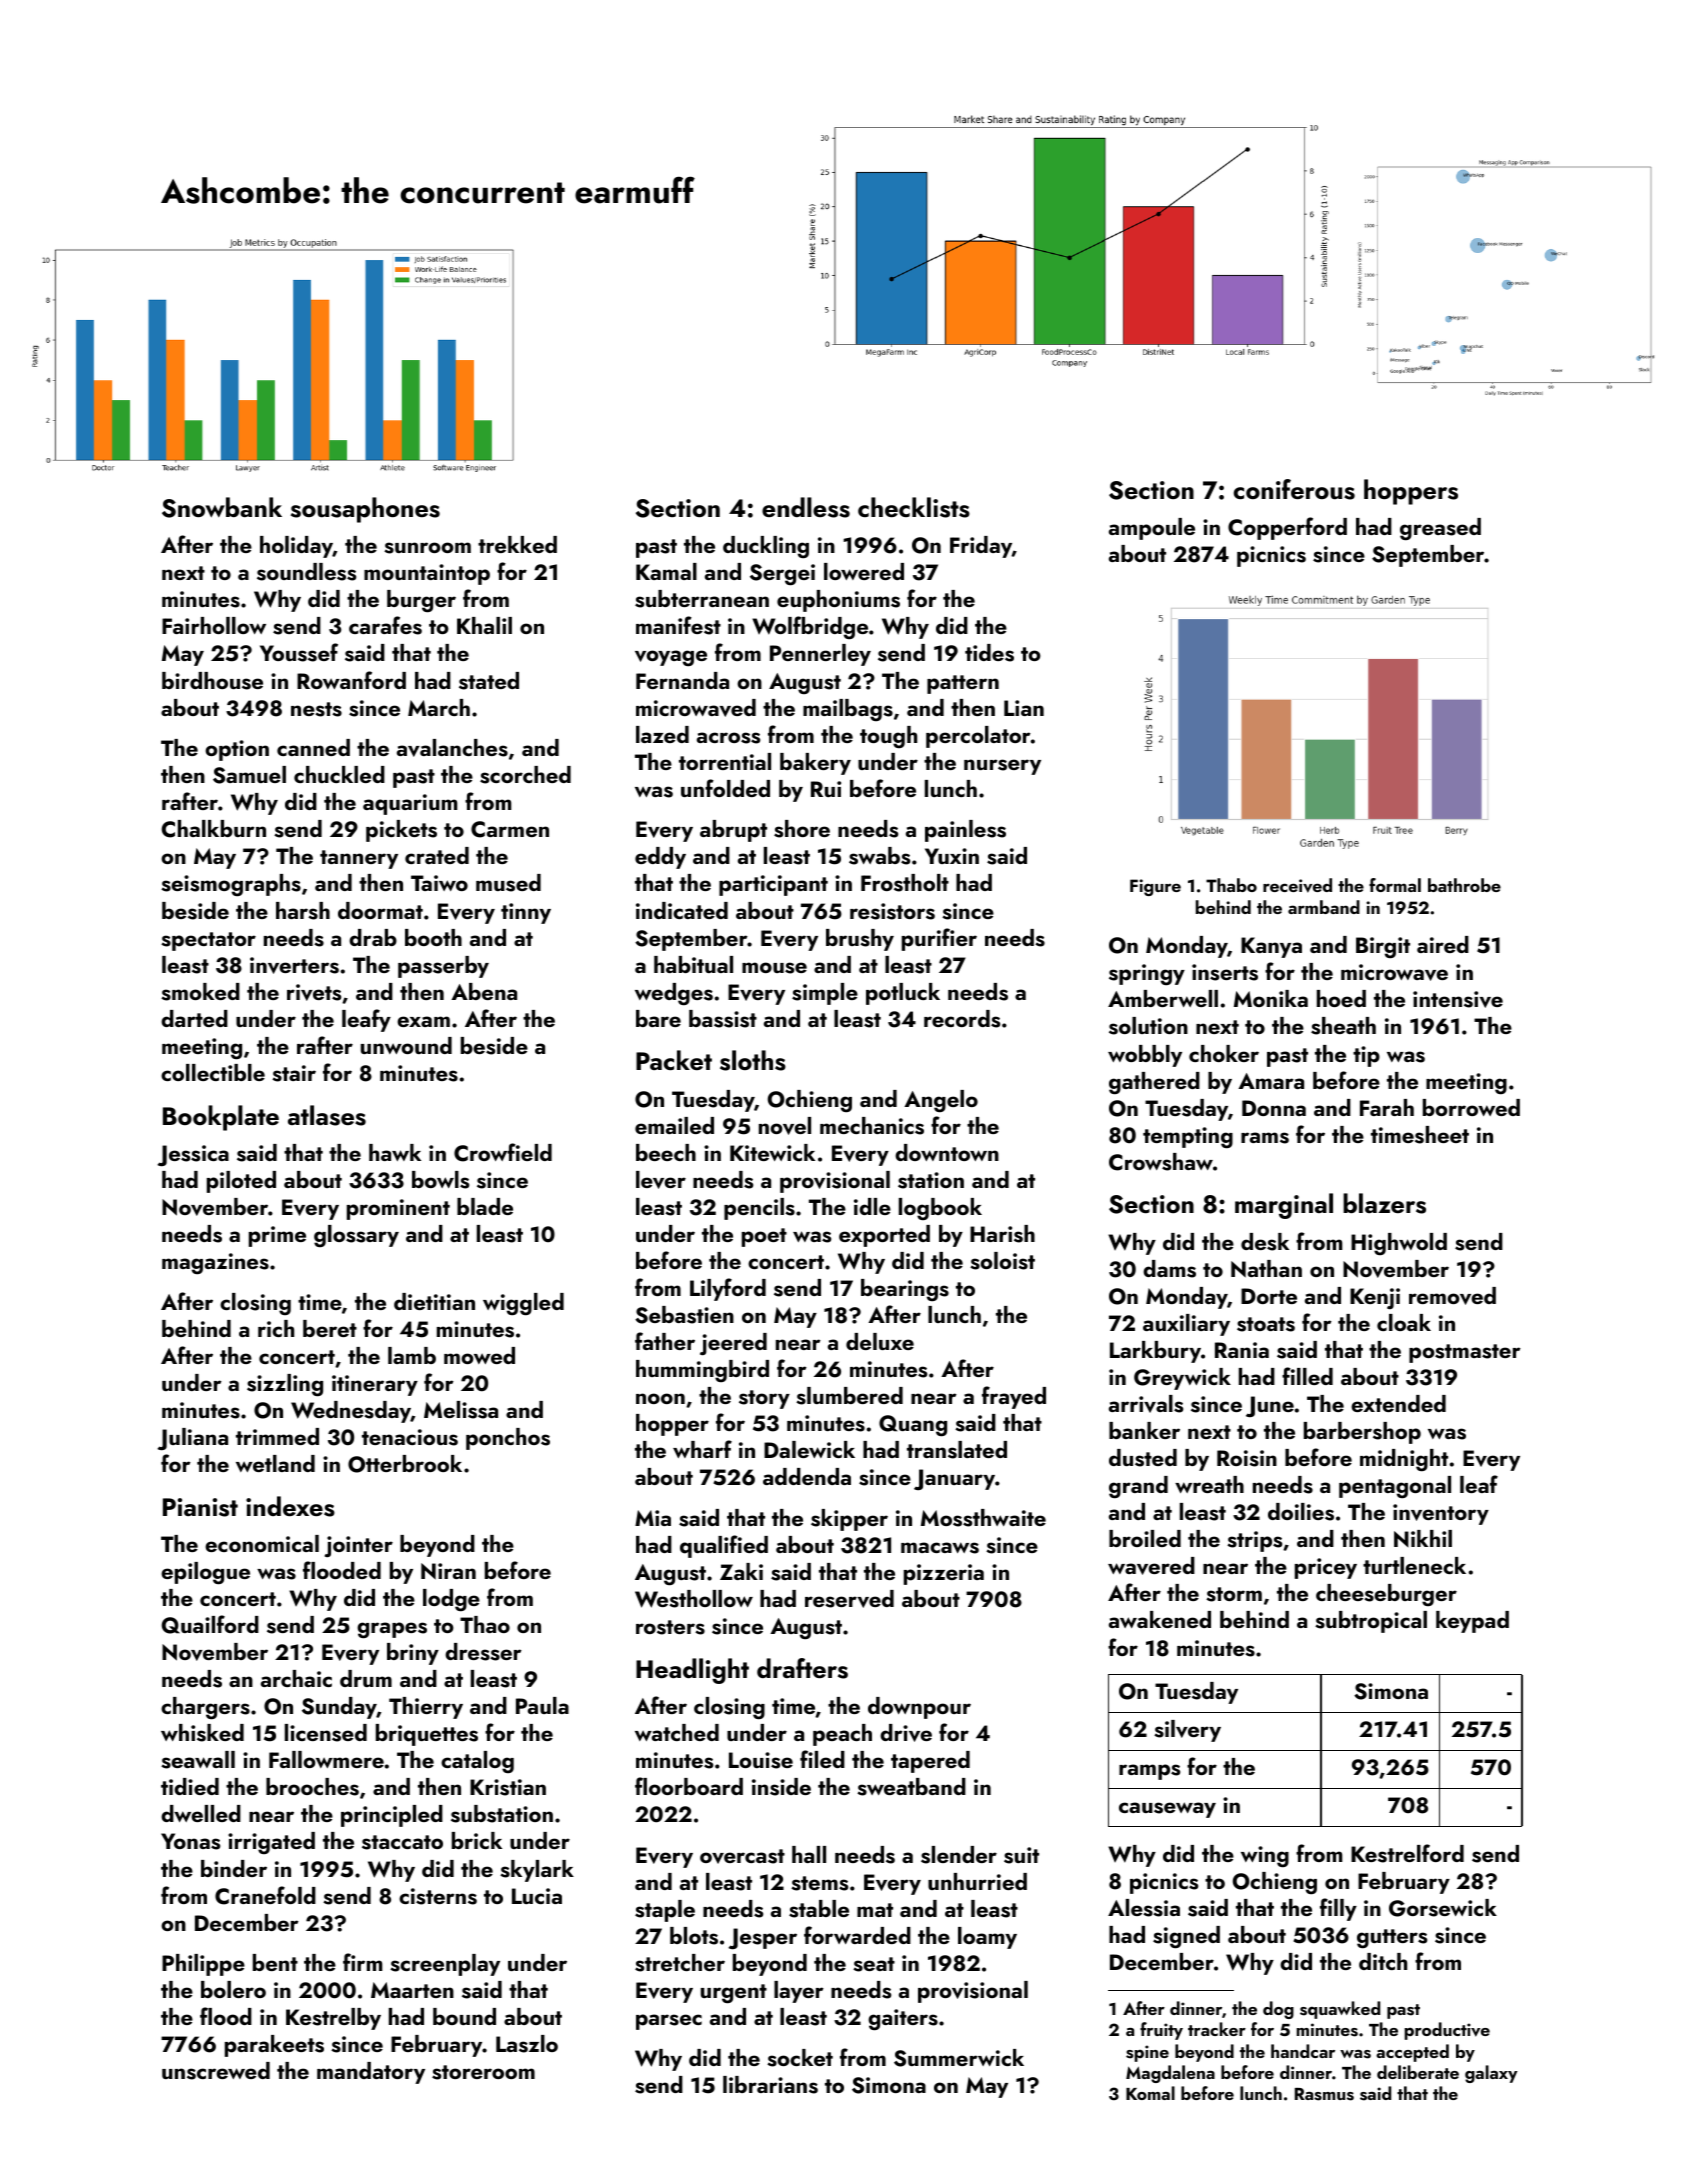  Describe the element at coordinates (770, 2085) in the image. I see `librarians` at that location.
